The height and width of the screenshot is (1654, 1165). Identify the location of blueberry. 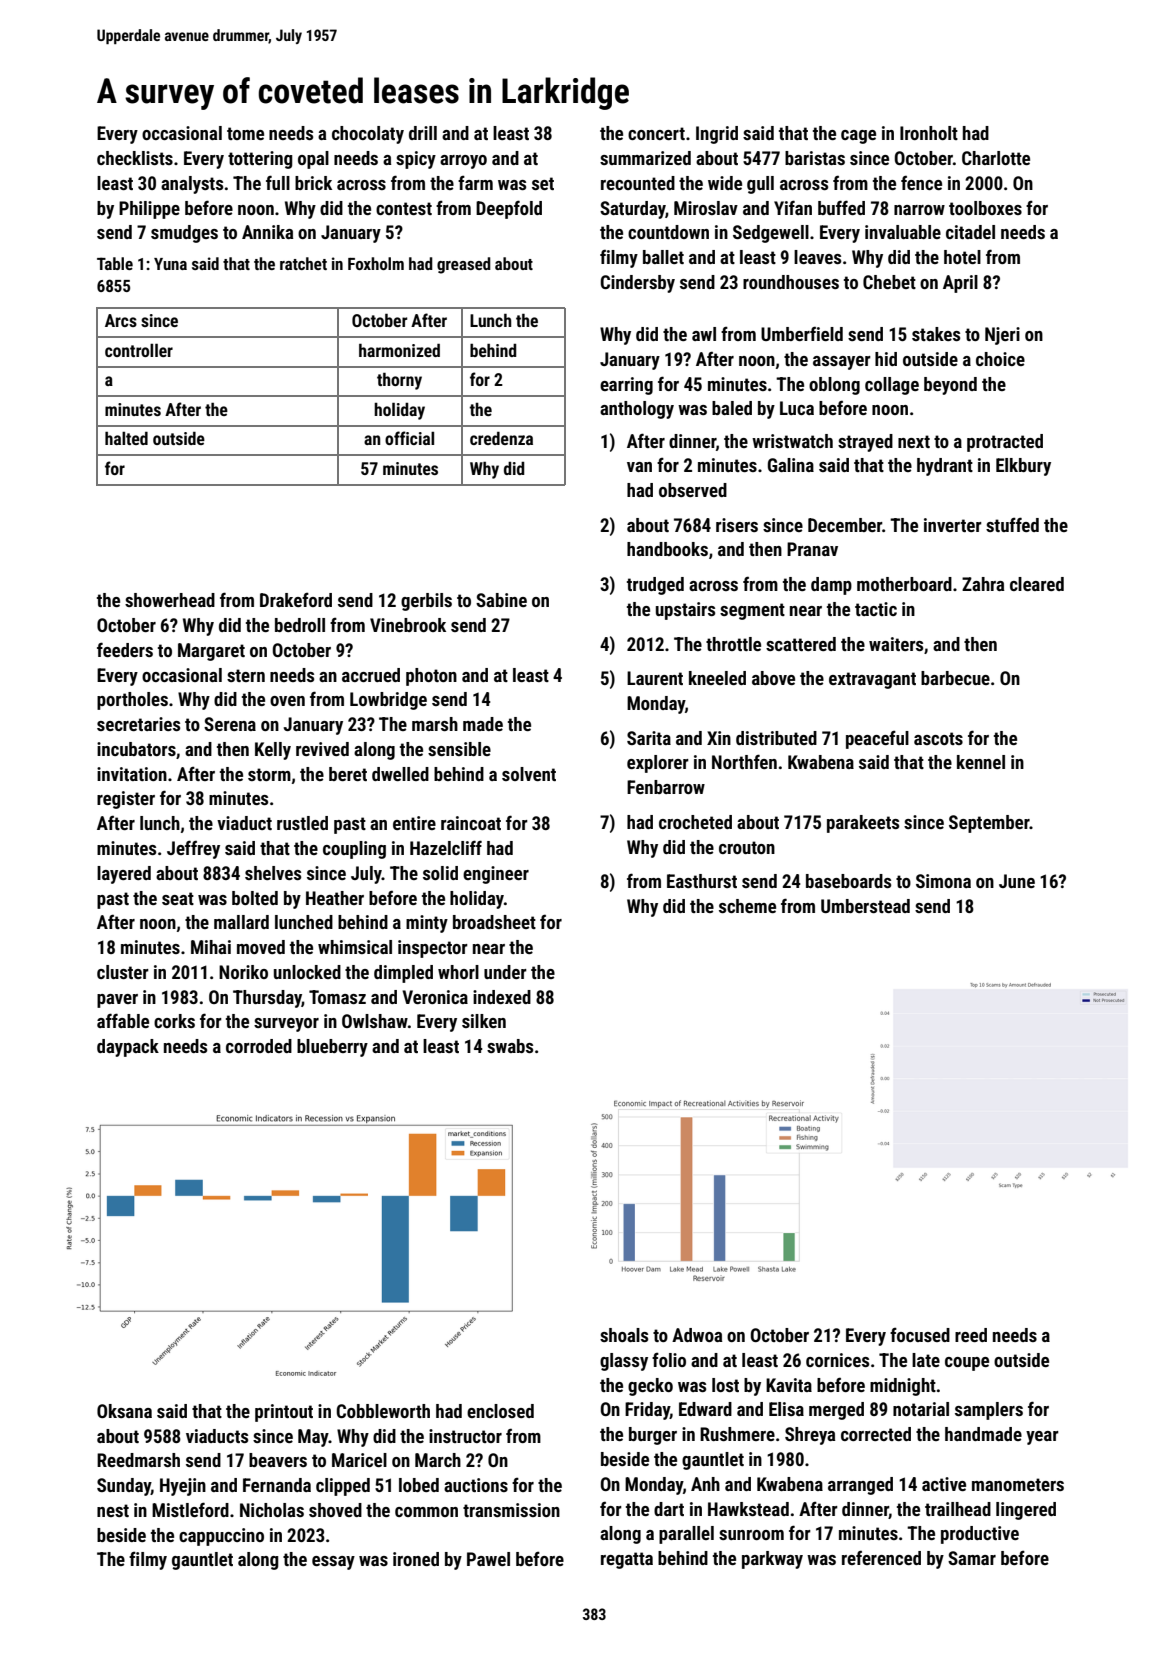
(332, 1048).
